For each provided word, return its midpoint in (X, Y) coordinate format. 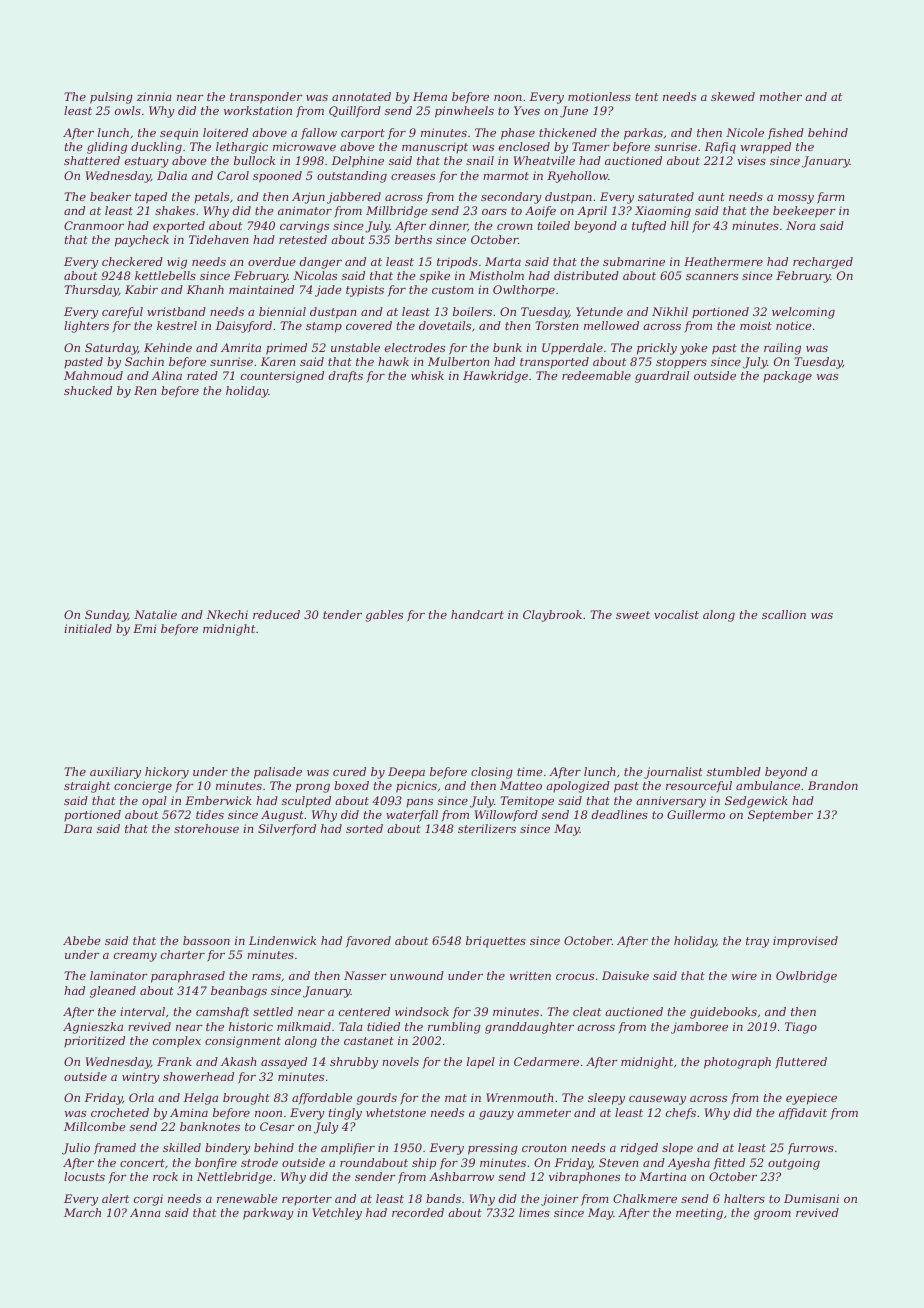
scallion (784, 614)
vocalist (676, 614)
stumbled (734, 771)
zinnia (154, 96)
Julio (76, 1149)
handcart (477, 614)
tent (646, 97)
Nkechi (227, 614)
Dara (78, 828)
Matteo (521, 785)
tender (342, 614)
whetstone (396, 1112)
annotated (361, 96)
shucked (88, 390)
